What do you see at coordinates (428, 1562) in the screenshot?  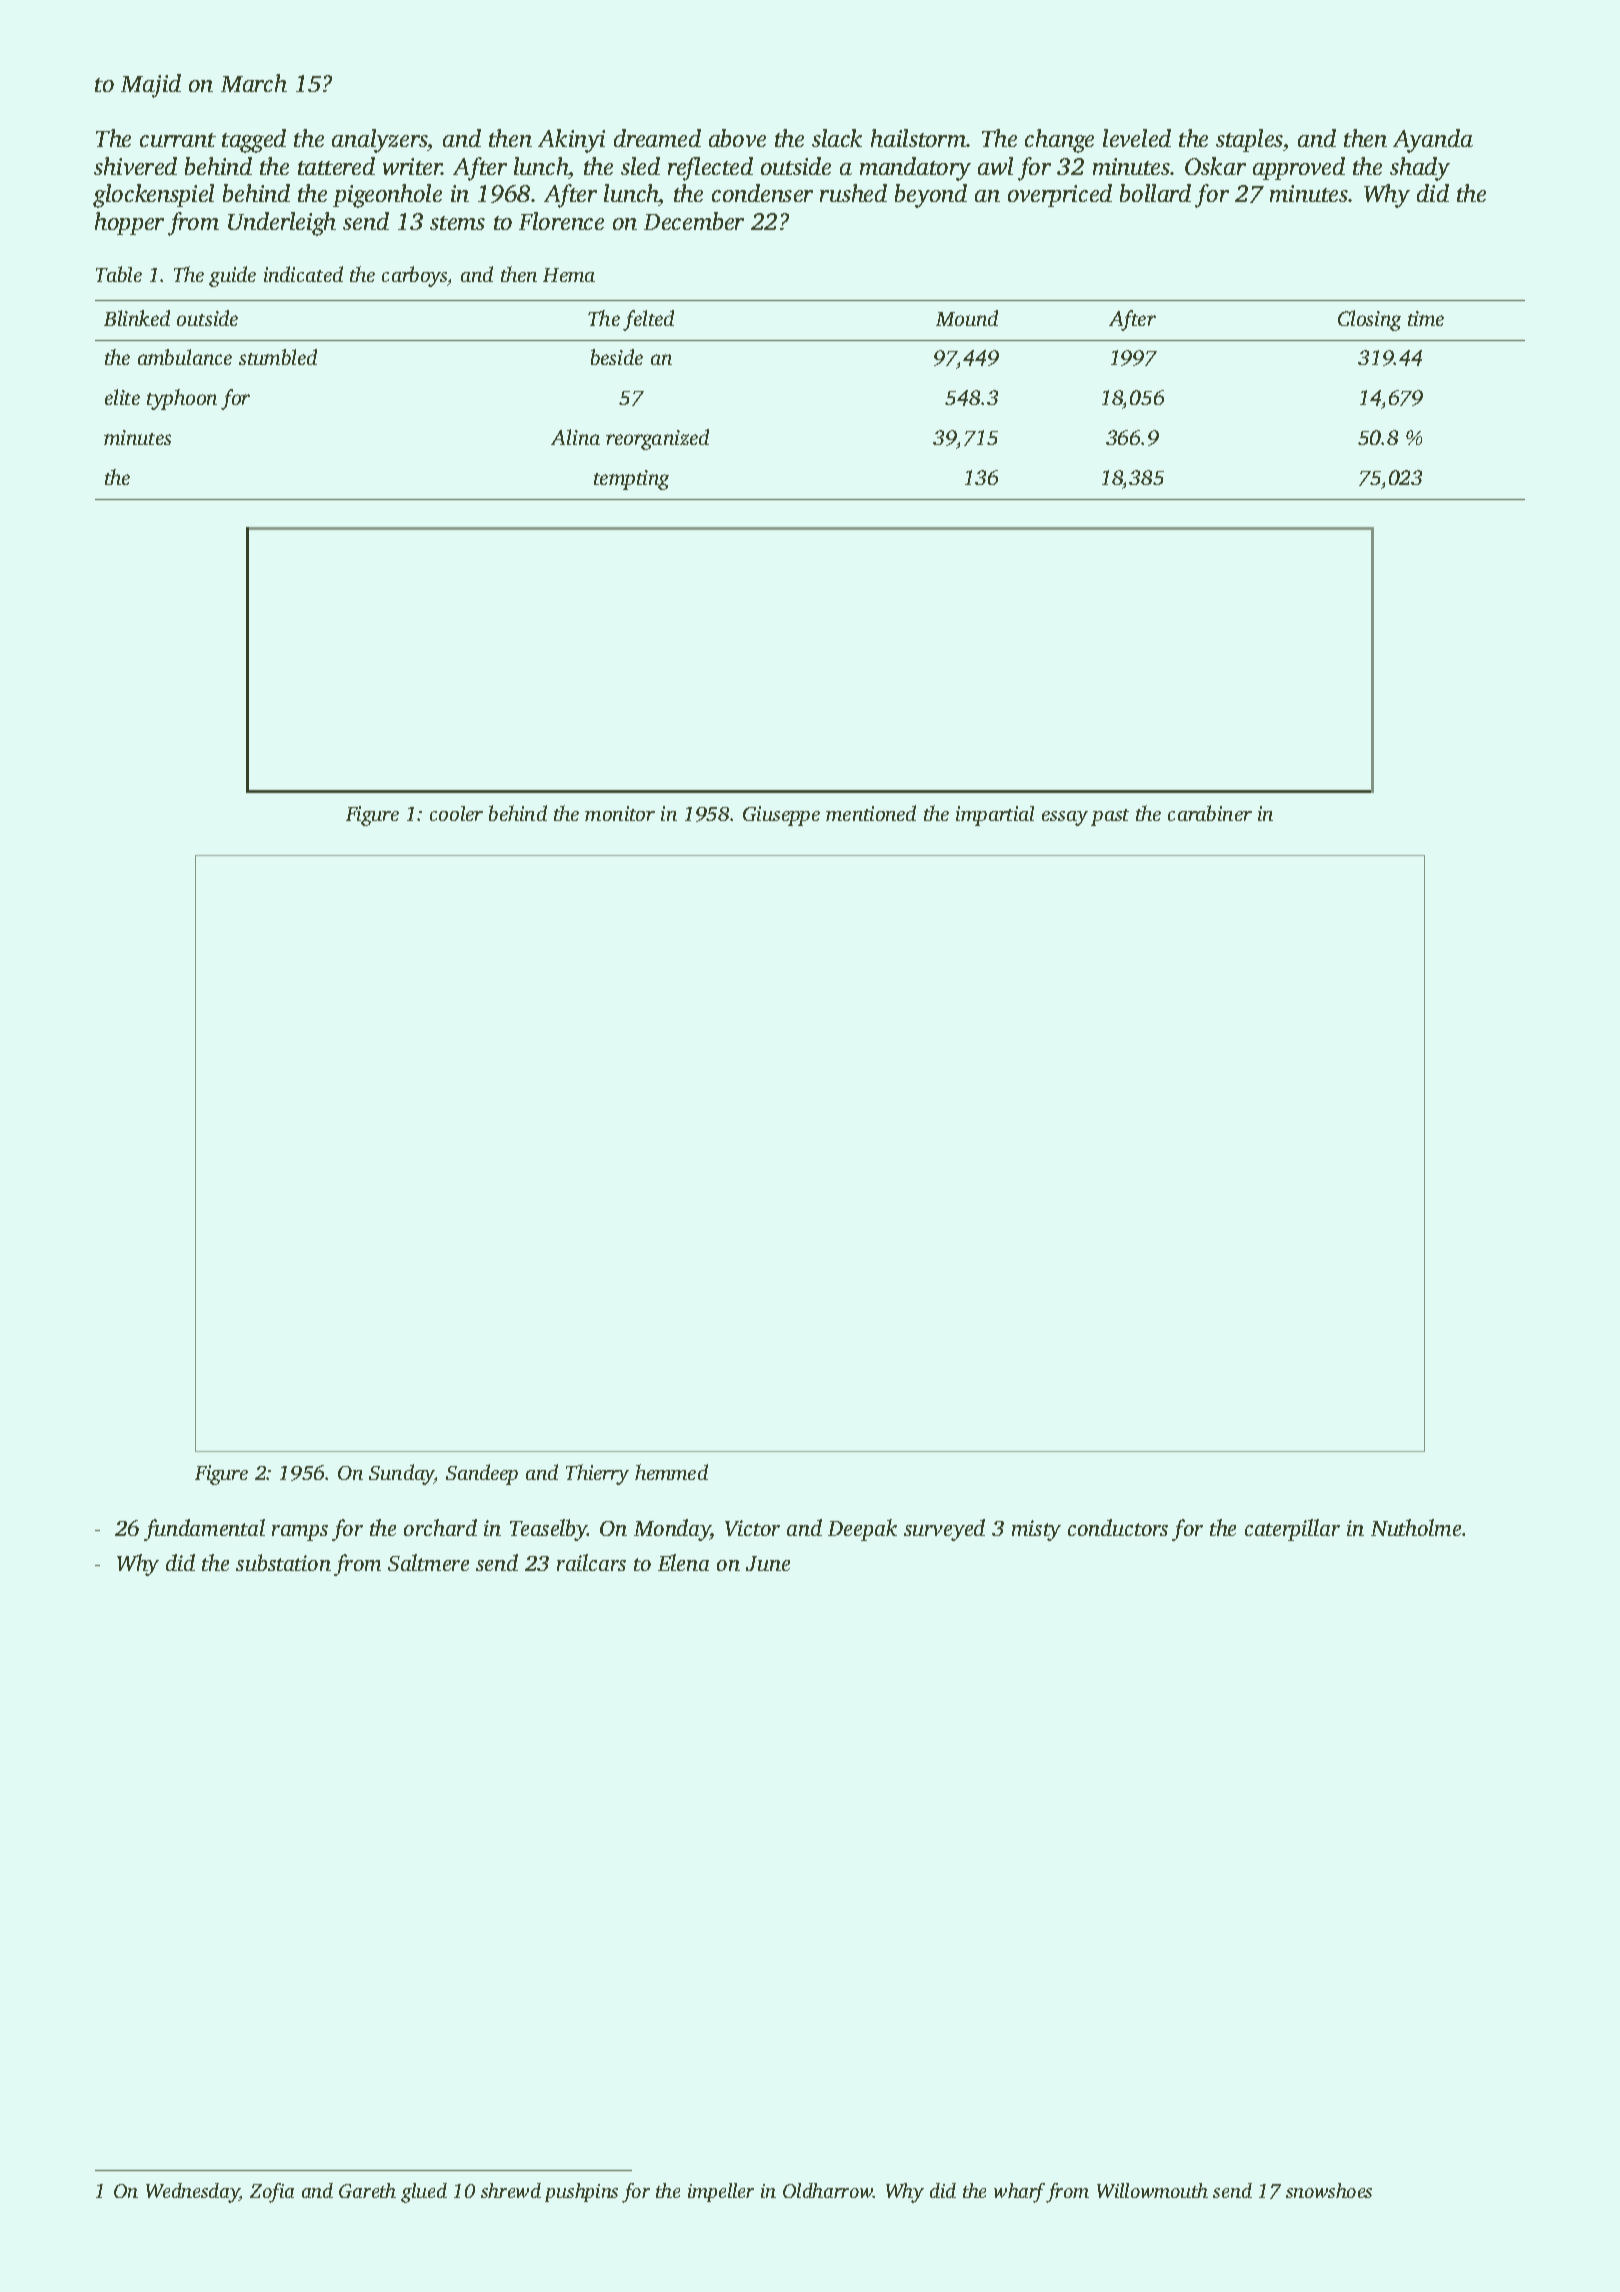 I see `Saltmere` at bounding box center [428, 1562].
